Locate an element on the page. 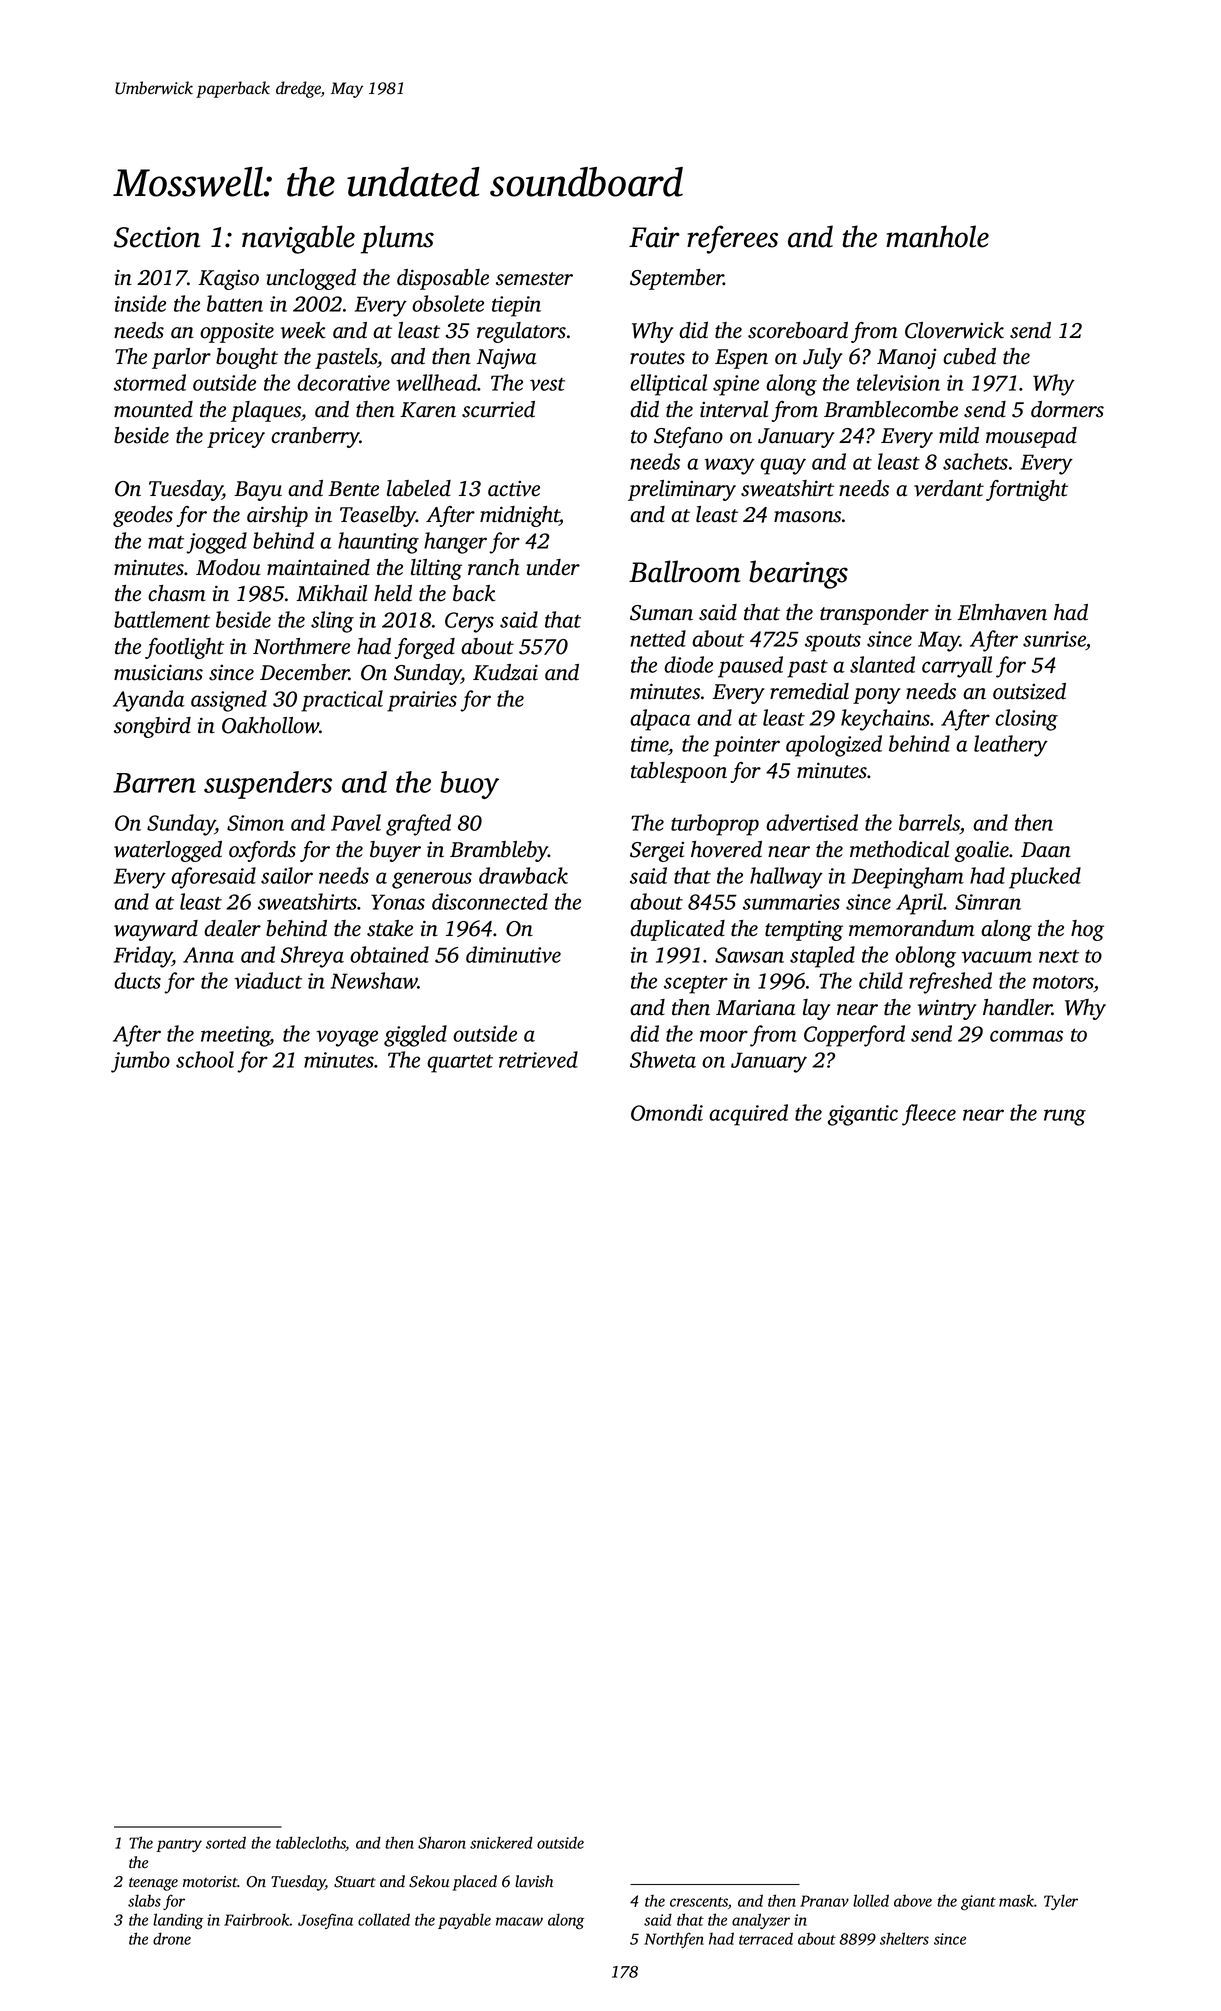 Image resolution: width=1221 pixels, height=2011 pixels. acquired is located at coordinates (748, 1115).
